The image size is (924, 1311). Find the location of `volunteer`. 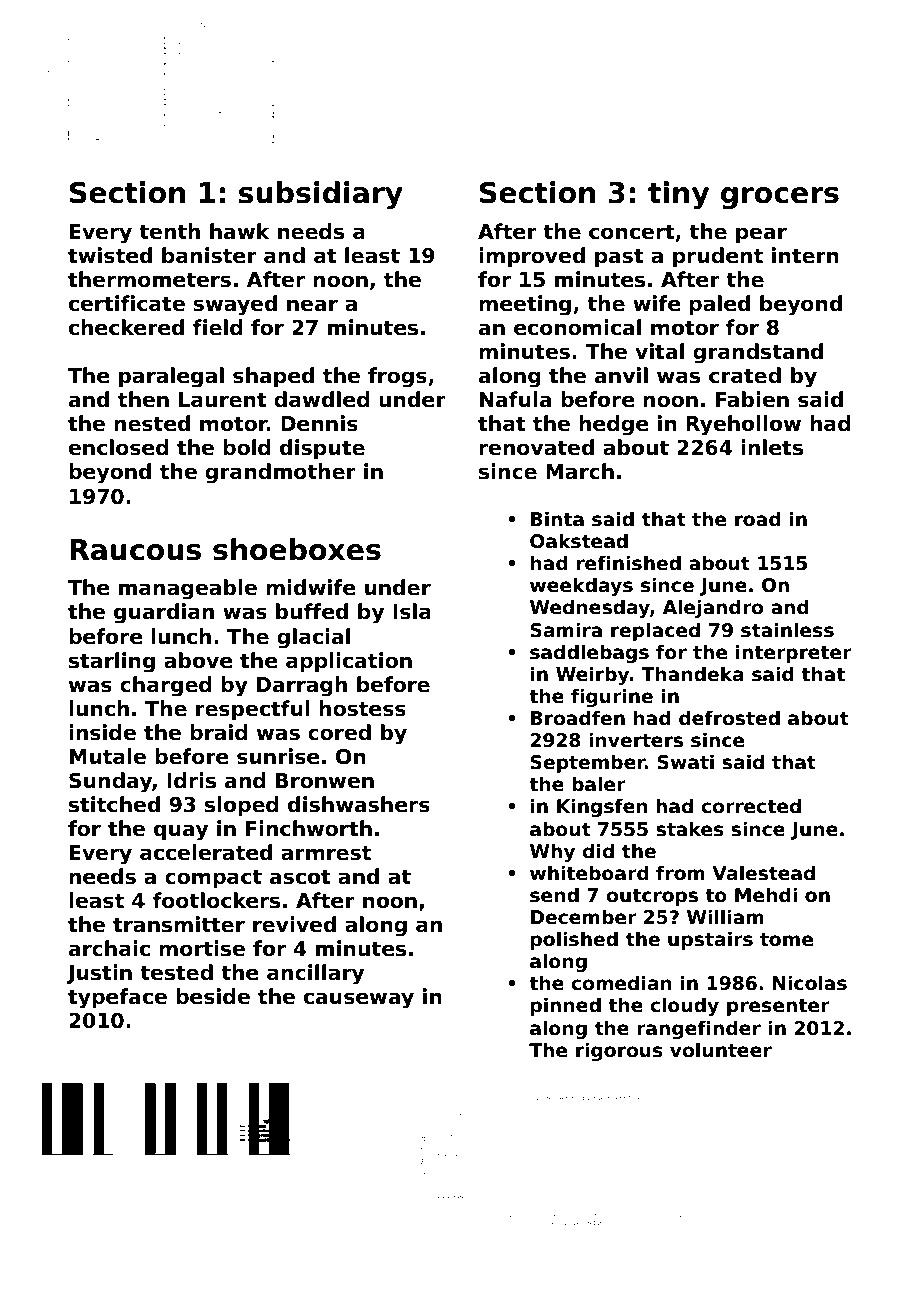

volunteer is located at coordinates (721, 1050).
